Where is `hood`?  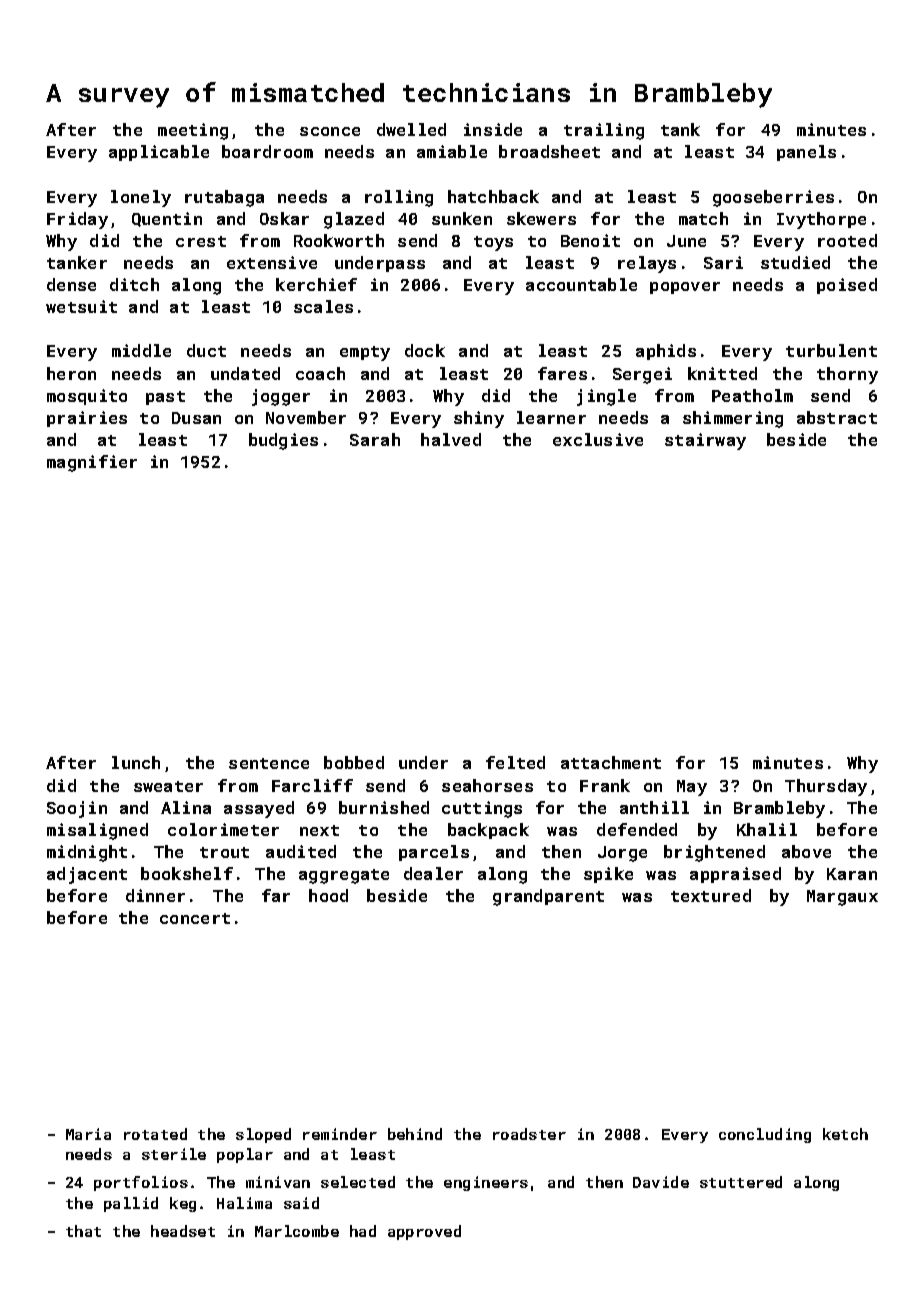 hood is located at coordinates (328, 895).
